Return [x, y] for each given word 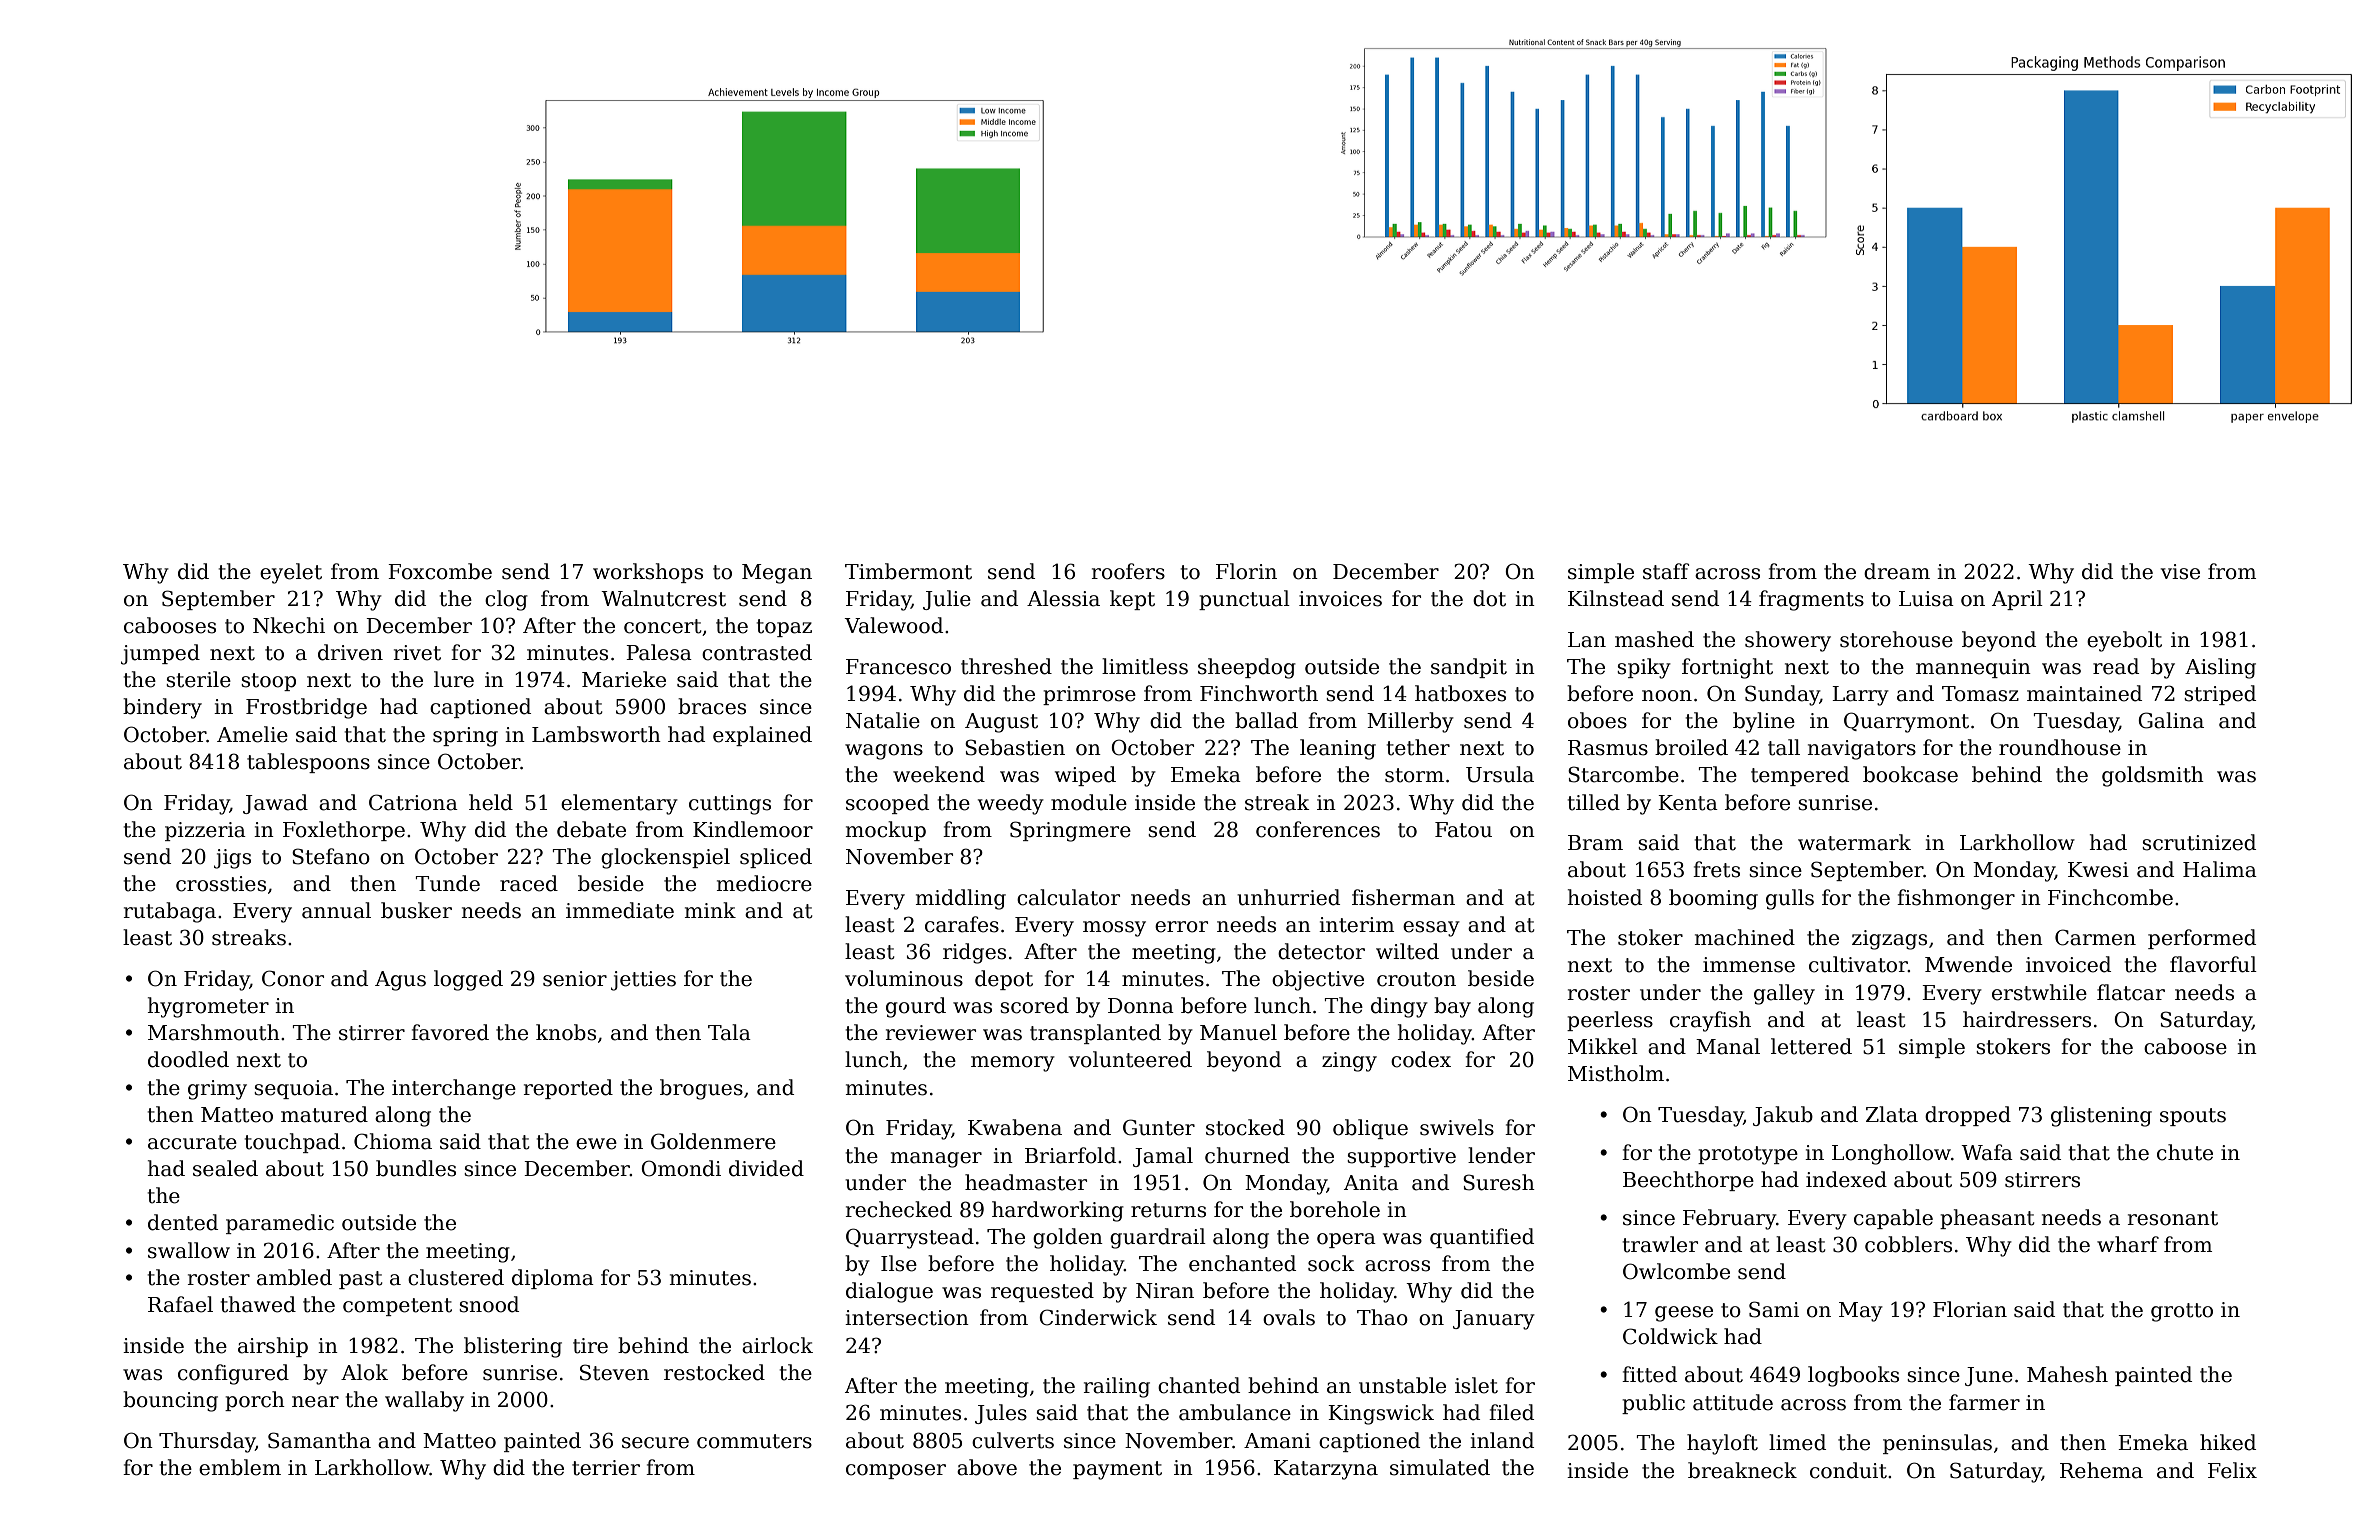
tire [590, 1346]
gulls [1790, 899]
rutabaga [170, 912]
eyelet [291, 573]
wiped [1085, 776]
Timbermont [908, 571]
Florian [1970, 1309]
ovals [1289, 1317]
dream [1897, 571]
